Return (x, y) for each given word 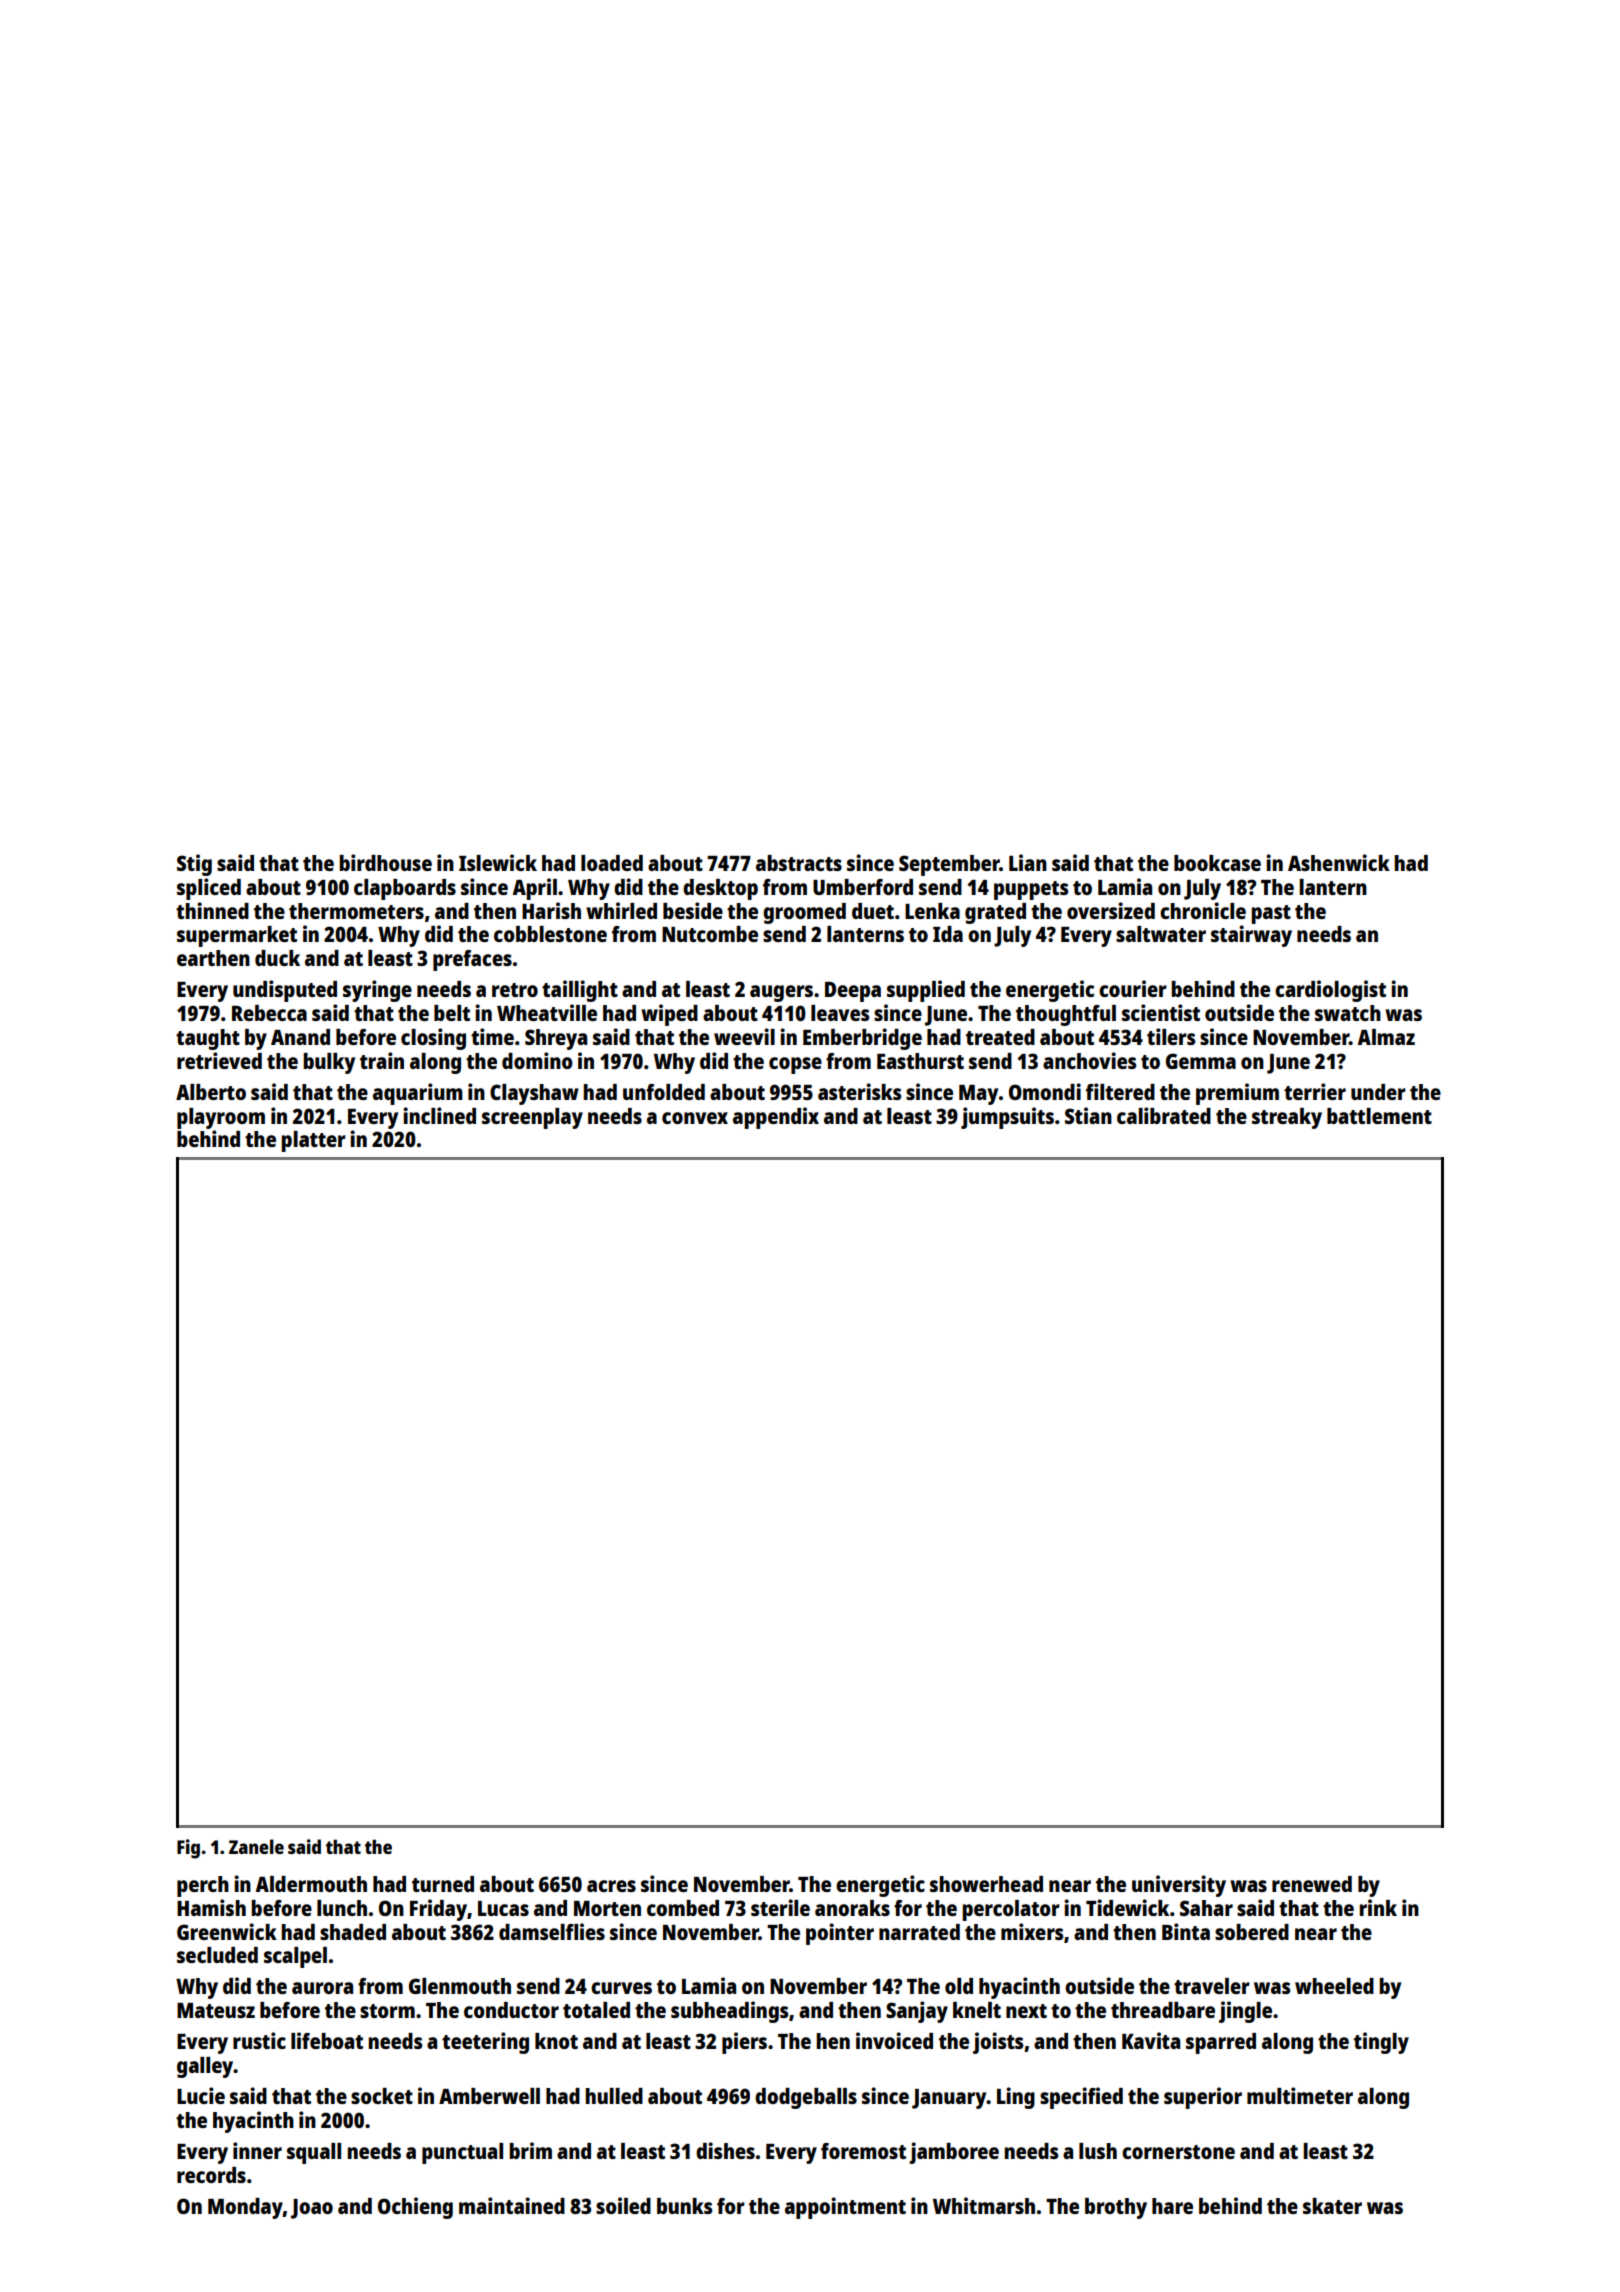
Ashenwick (1339, 862)
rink (1378, 1907)
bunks (685, 2206)
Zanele (256, 1846)
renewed (1312, 1884)
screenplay (532, 1118)
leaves (840, 1013)
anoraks (852, 1908)
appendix (776, 1118)
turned (443, 1884)
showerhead (986, 1884)
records (211, 2175)
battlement (1379, 1116)
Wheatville (547, 1012)
